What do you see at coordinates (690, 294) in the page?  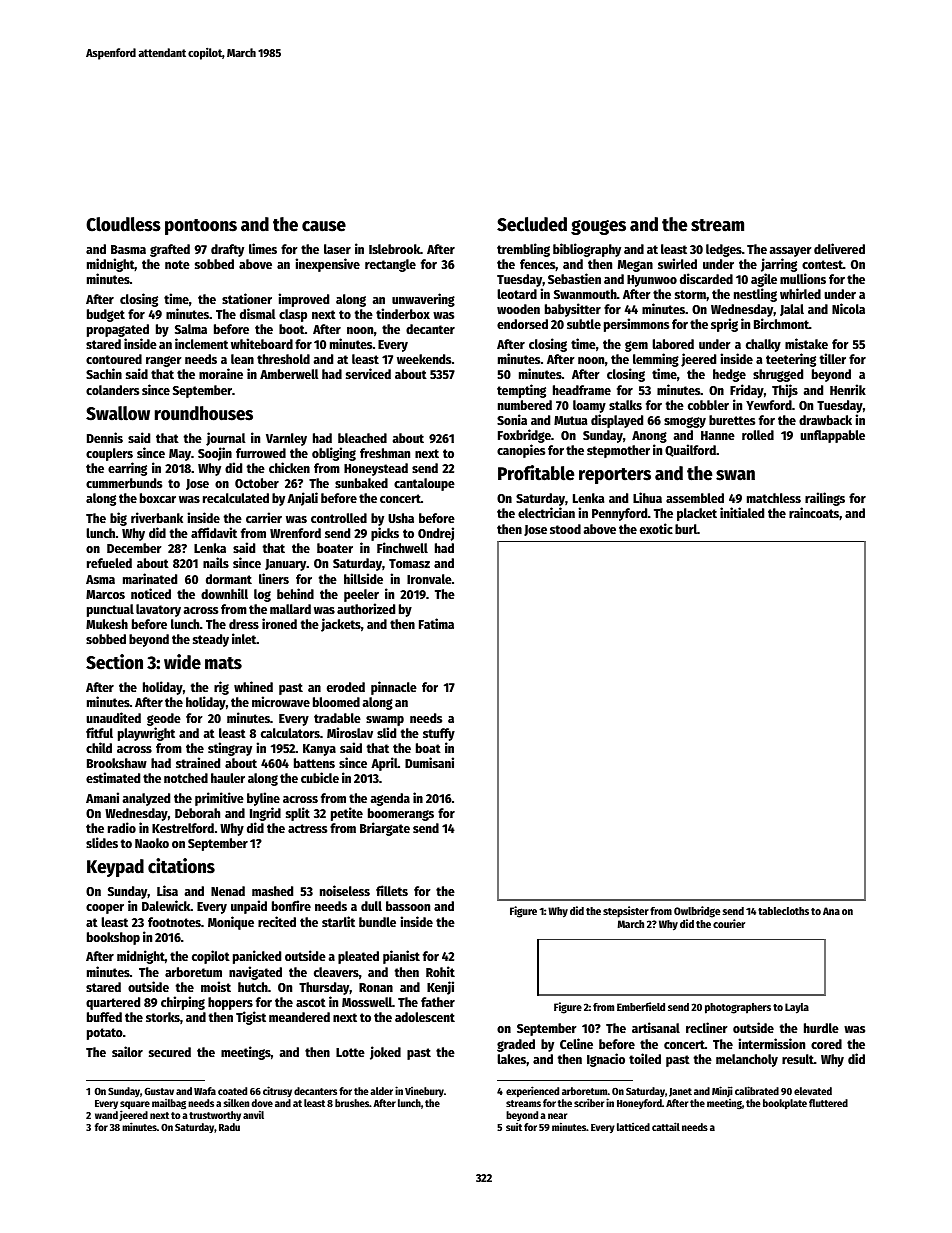 I see `storm` at bounding box center [690, 294].
